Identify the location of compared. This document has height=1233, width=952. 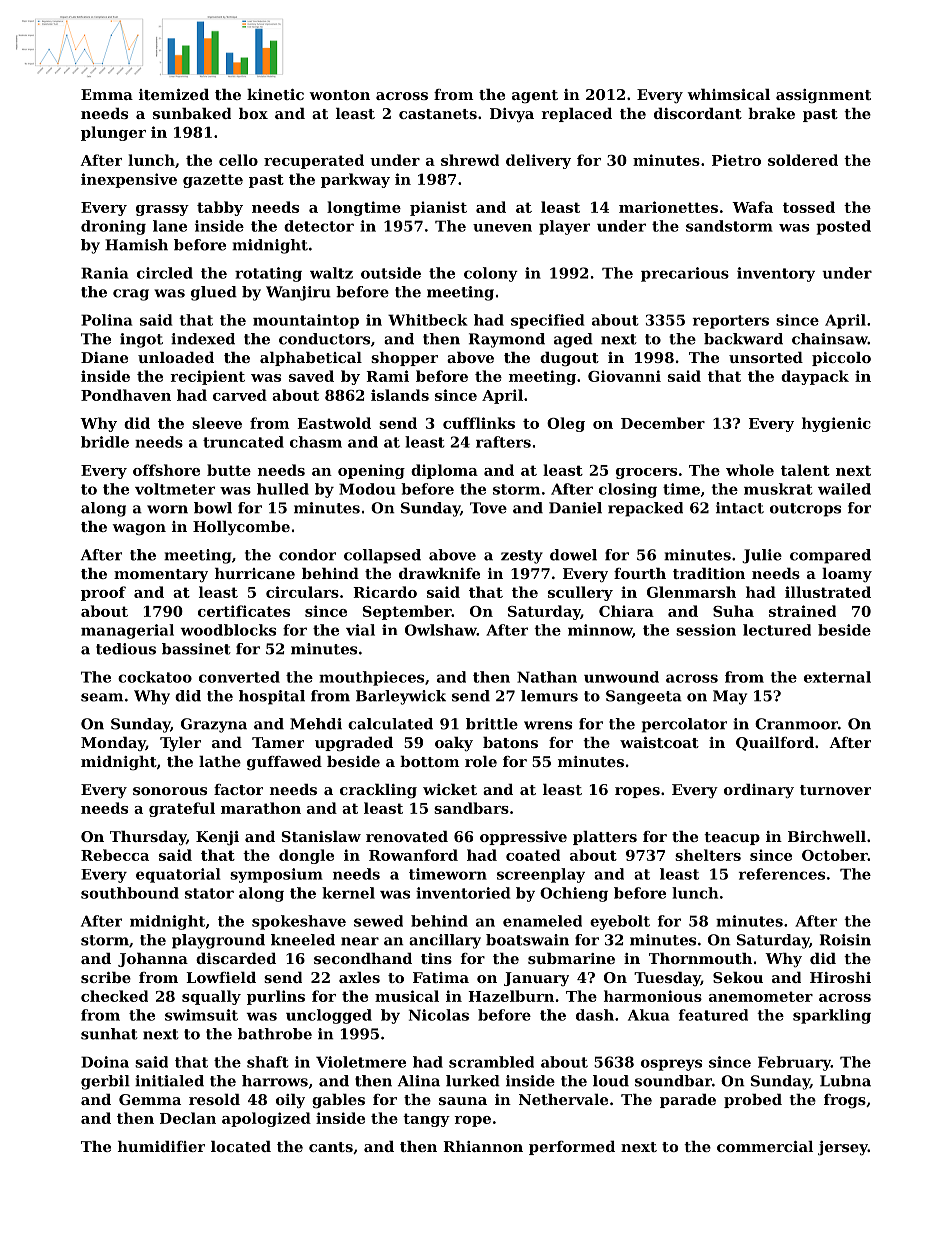
(830, 556).
